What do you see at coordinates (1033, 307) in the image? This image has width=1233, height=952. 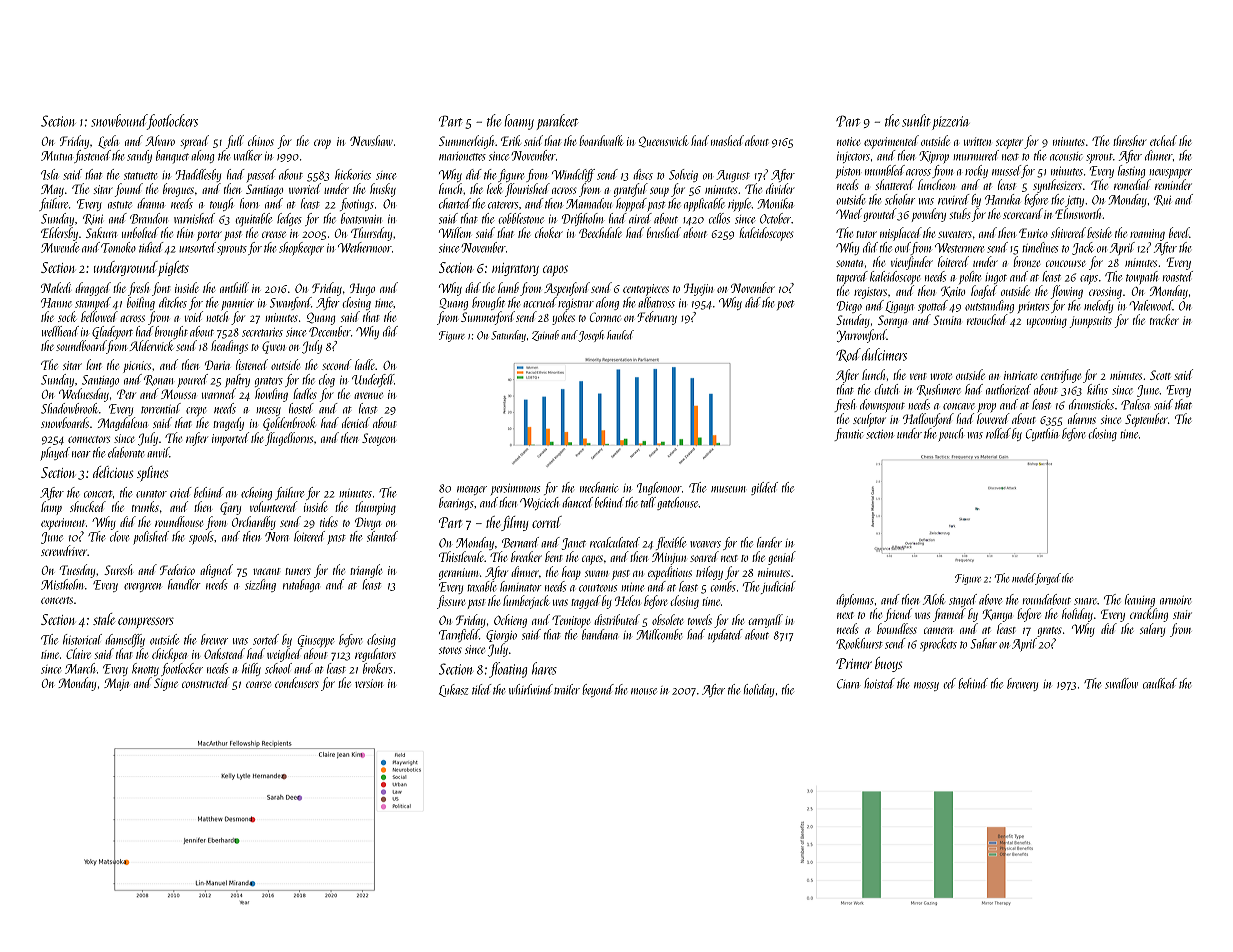 I see `printers` at bounding box center [1033, 307].
